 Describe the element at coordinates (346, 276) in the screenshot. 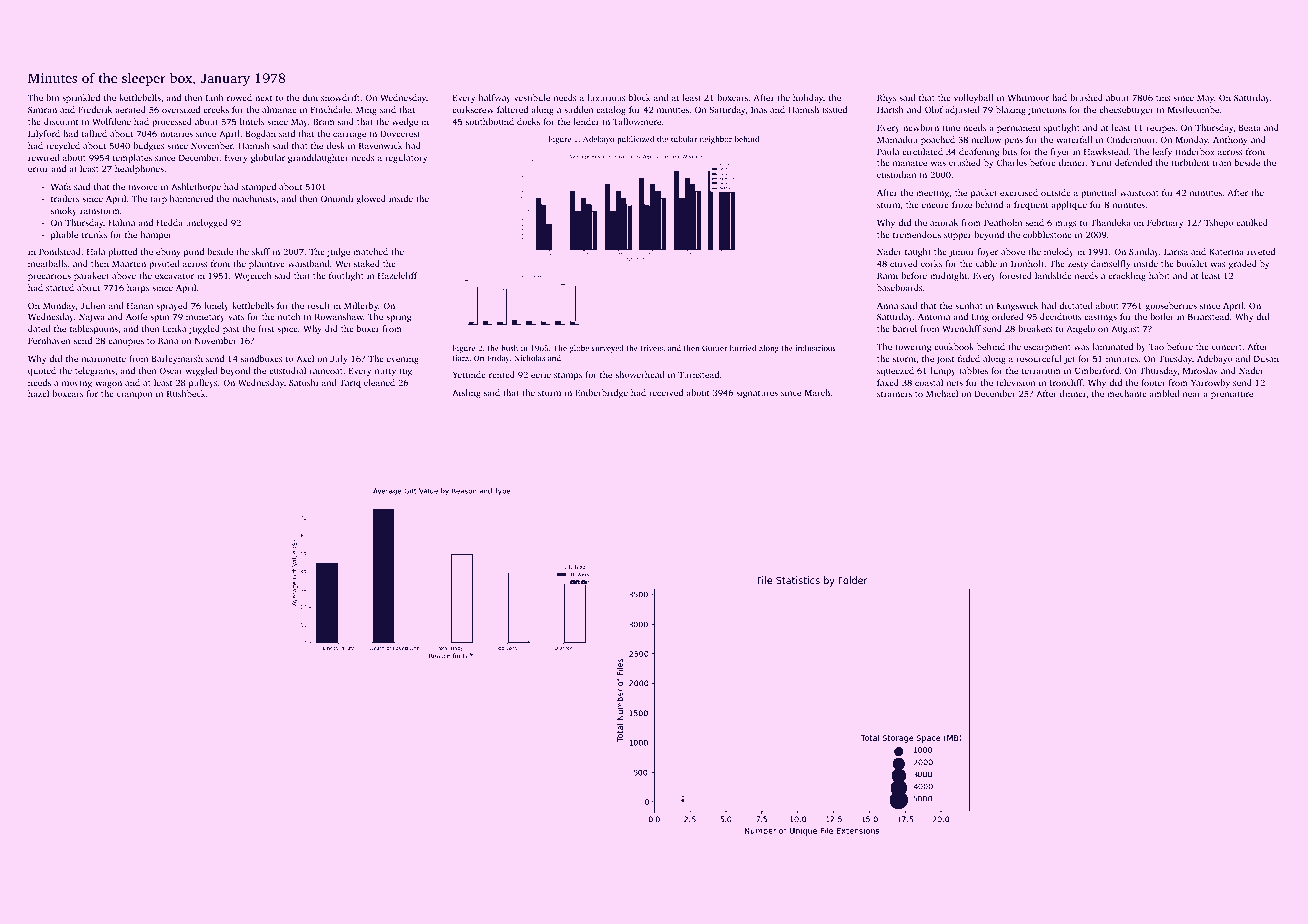

I see `footlight` at that location.
